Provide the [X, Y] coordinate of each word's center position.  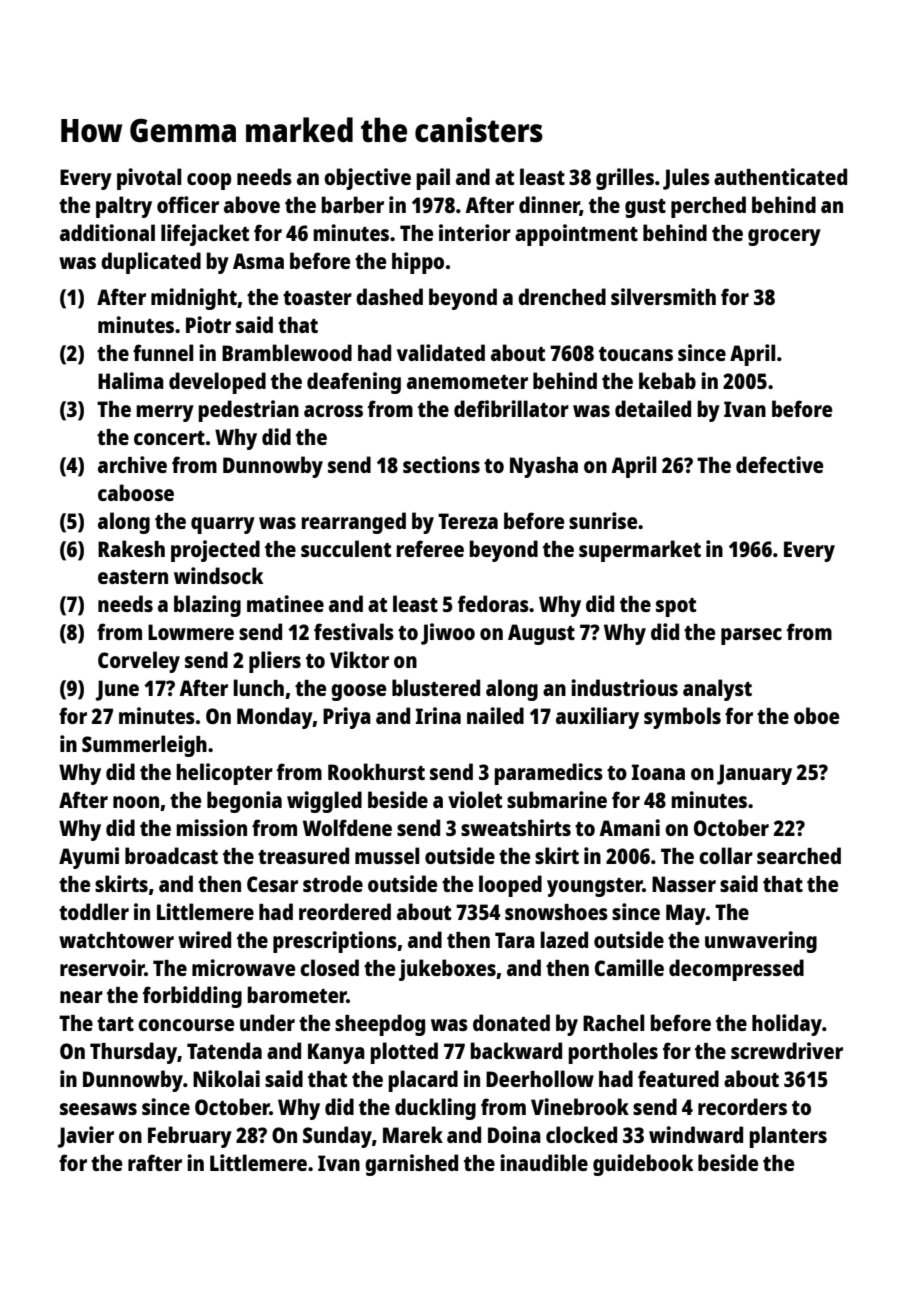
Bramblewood [287, 352]
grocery [784, 237]
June [117, 690]
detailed [653, 408]
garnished [411, 1165]
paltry [124, 207]
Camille [629, 967]
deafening [354, 383]
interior [475, 232]
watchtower [116, 940]
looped [510, 886]
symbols [682, 718]
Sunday [337, 1137]
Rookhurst [376, 771]
